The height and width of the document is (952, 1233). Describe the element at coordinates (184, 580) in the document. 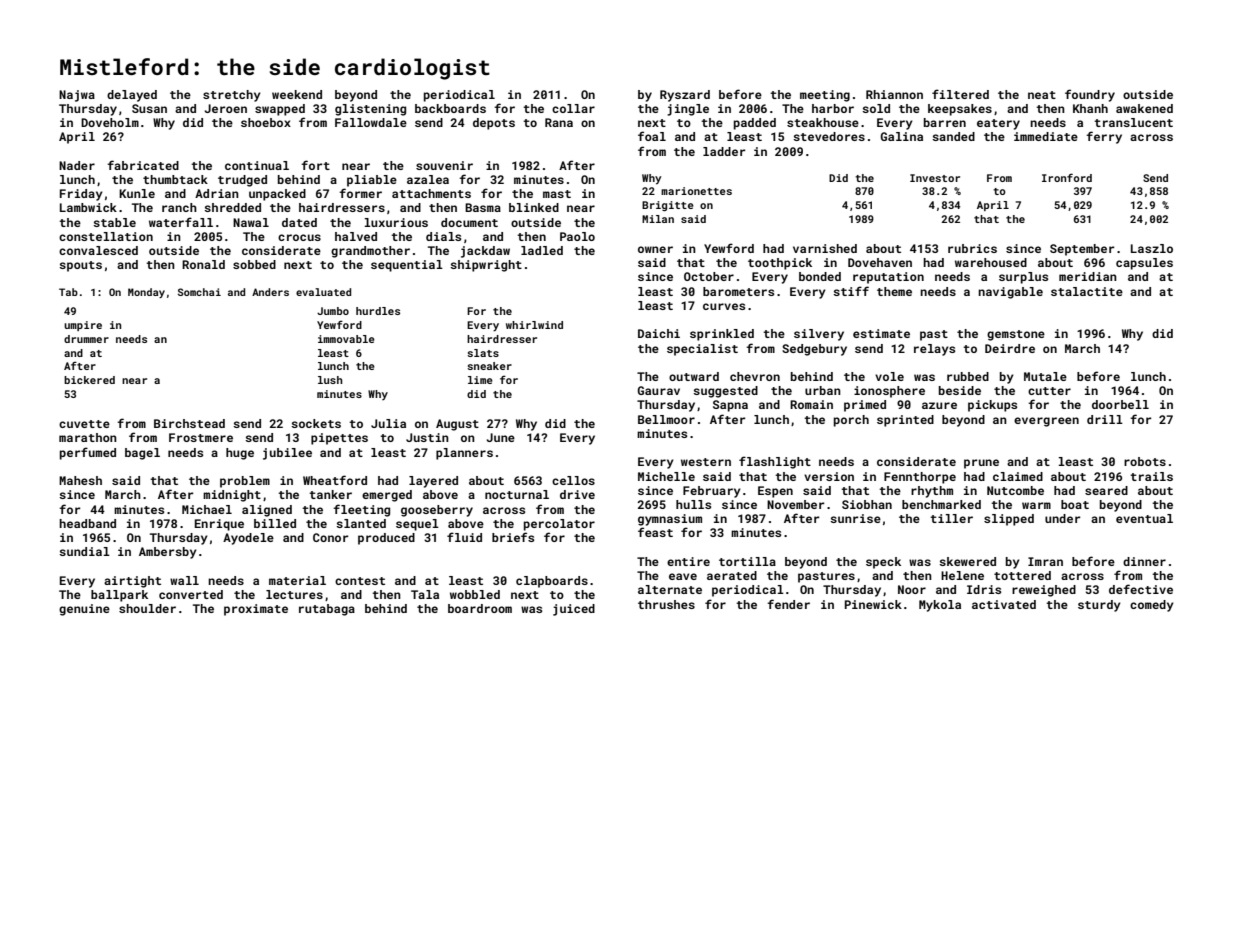

I see `wall` at that location.
